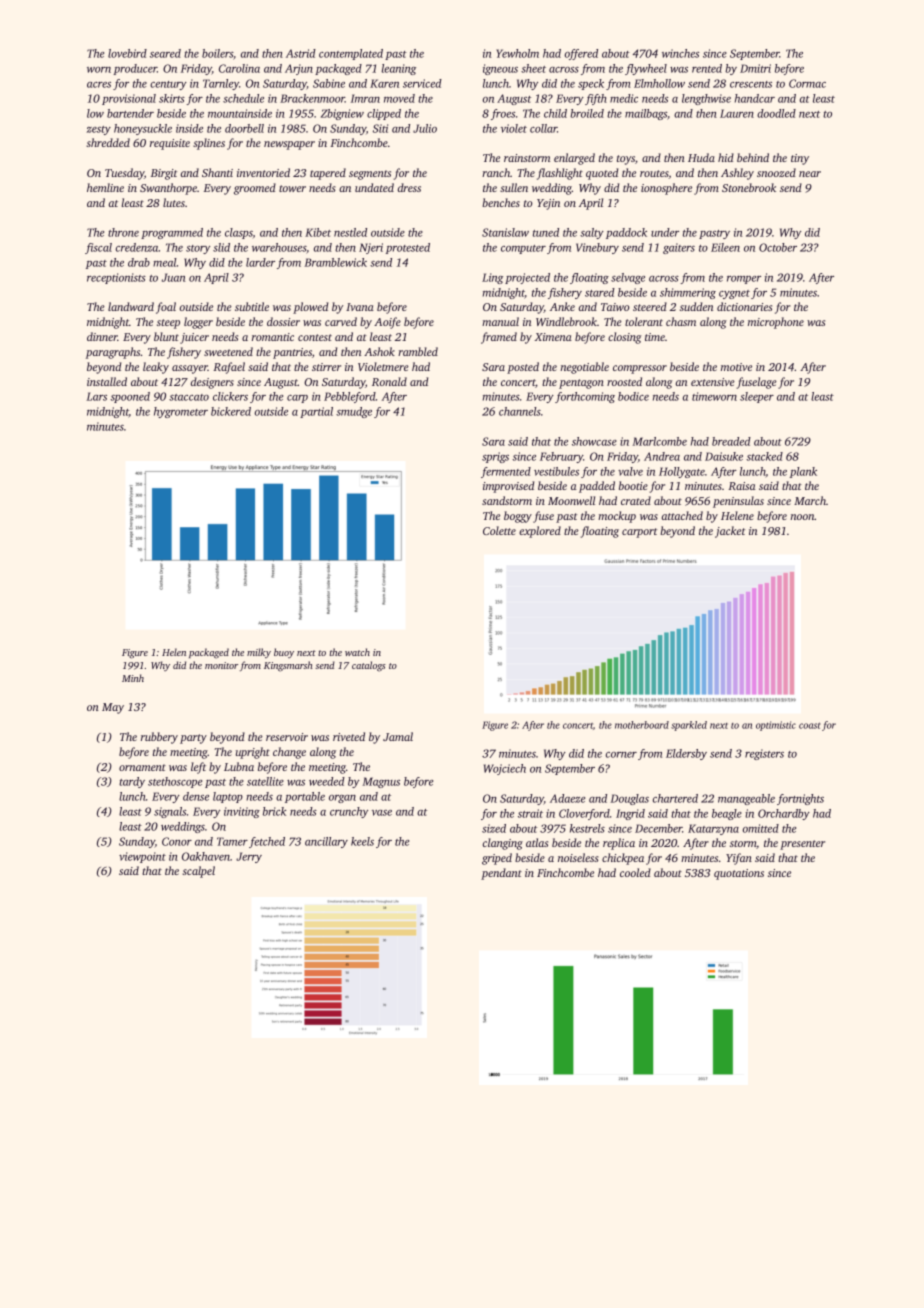 The image size is (924, 1308). Describe the element at coordinates (181, 412) in the screenshot. I see `hygrometer` at that location.
